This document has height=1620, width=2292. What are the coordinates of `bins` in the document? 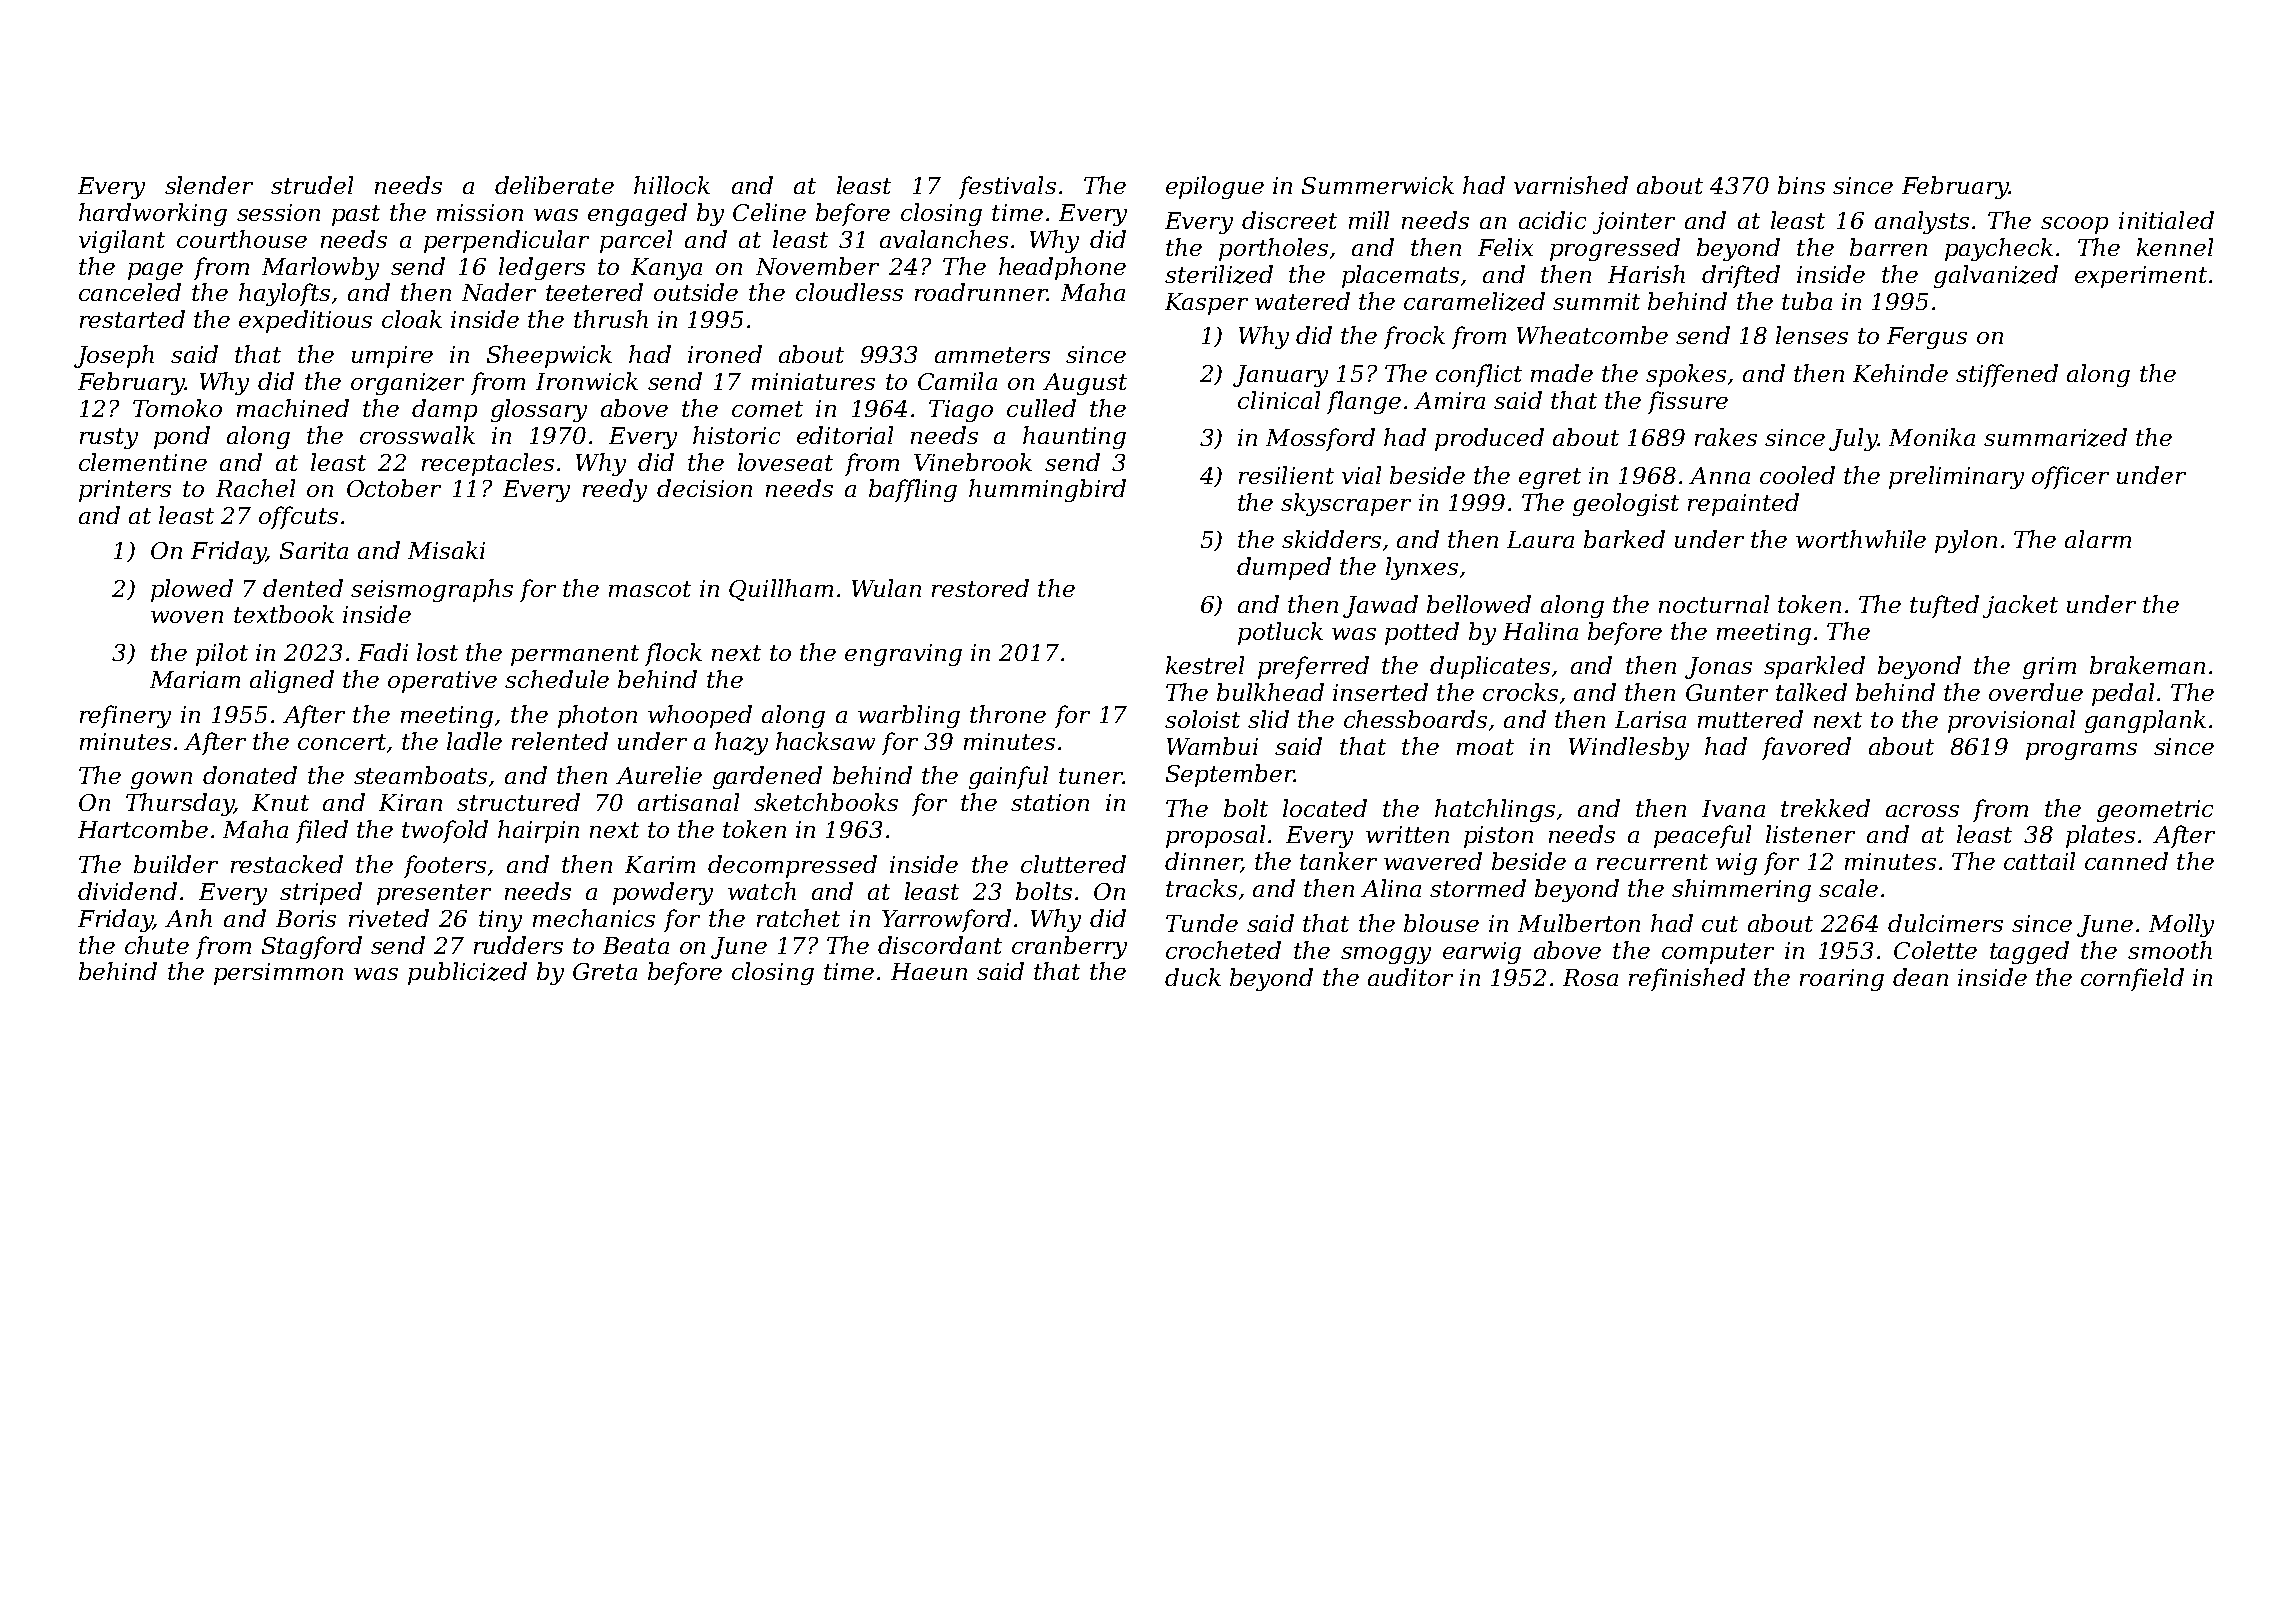 It's located at (1801, 185).
